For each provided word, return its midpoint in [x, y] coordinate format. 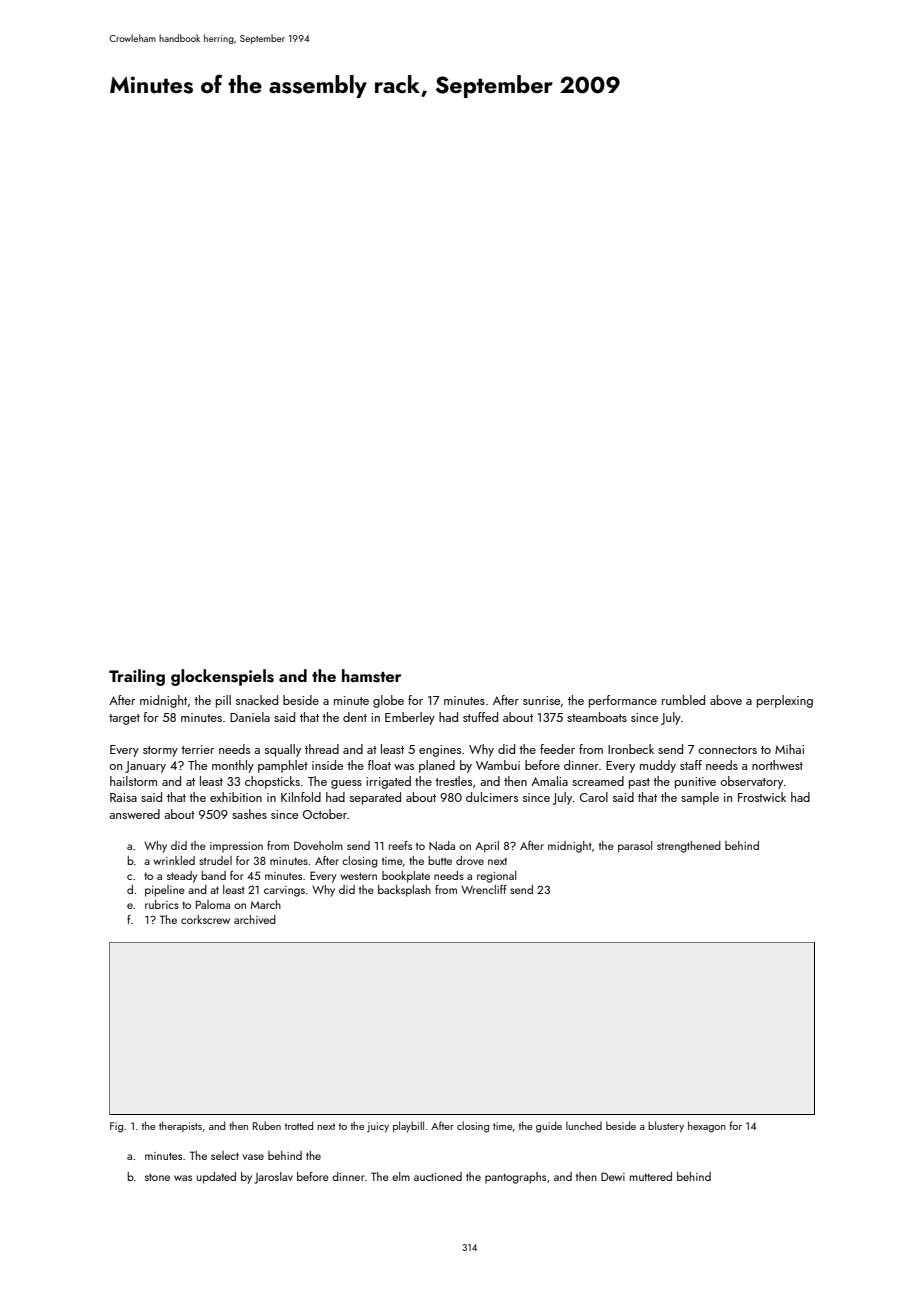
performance [623, 701]
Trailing [137, 677]
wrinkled [174, 860]
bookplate [406, 877]
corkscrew [205, 919]
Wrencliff [484, 889]
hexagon [707, 1127]
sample [700, 798]
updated [216, 1178]
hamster [371, 676]
